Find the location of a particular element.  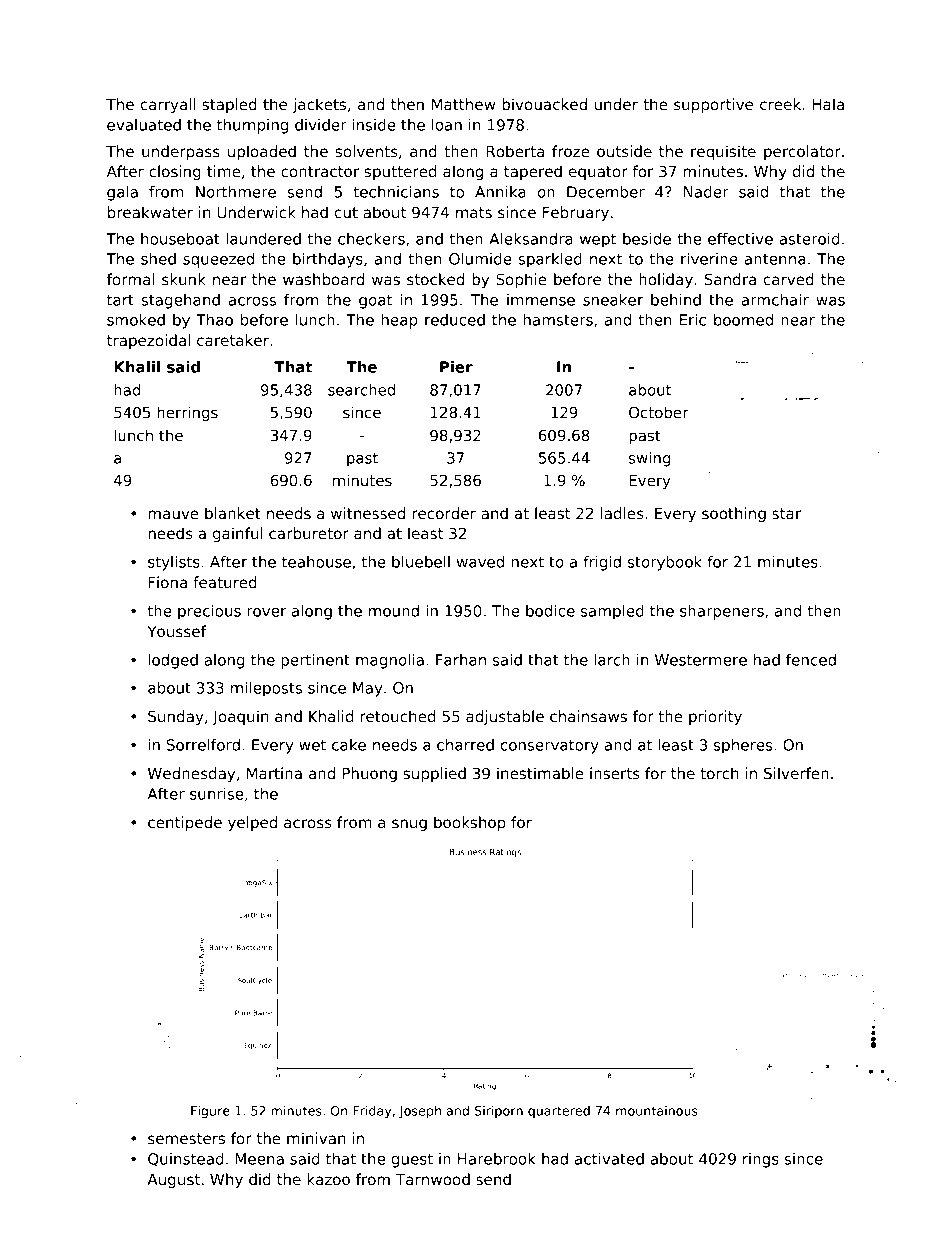

teahouse is located at coordinates (316, 562).
